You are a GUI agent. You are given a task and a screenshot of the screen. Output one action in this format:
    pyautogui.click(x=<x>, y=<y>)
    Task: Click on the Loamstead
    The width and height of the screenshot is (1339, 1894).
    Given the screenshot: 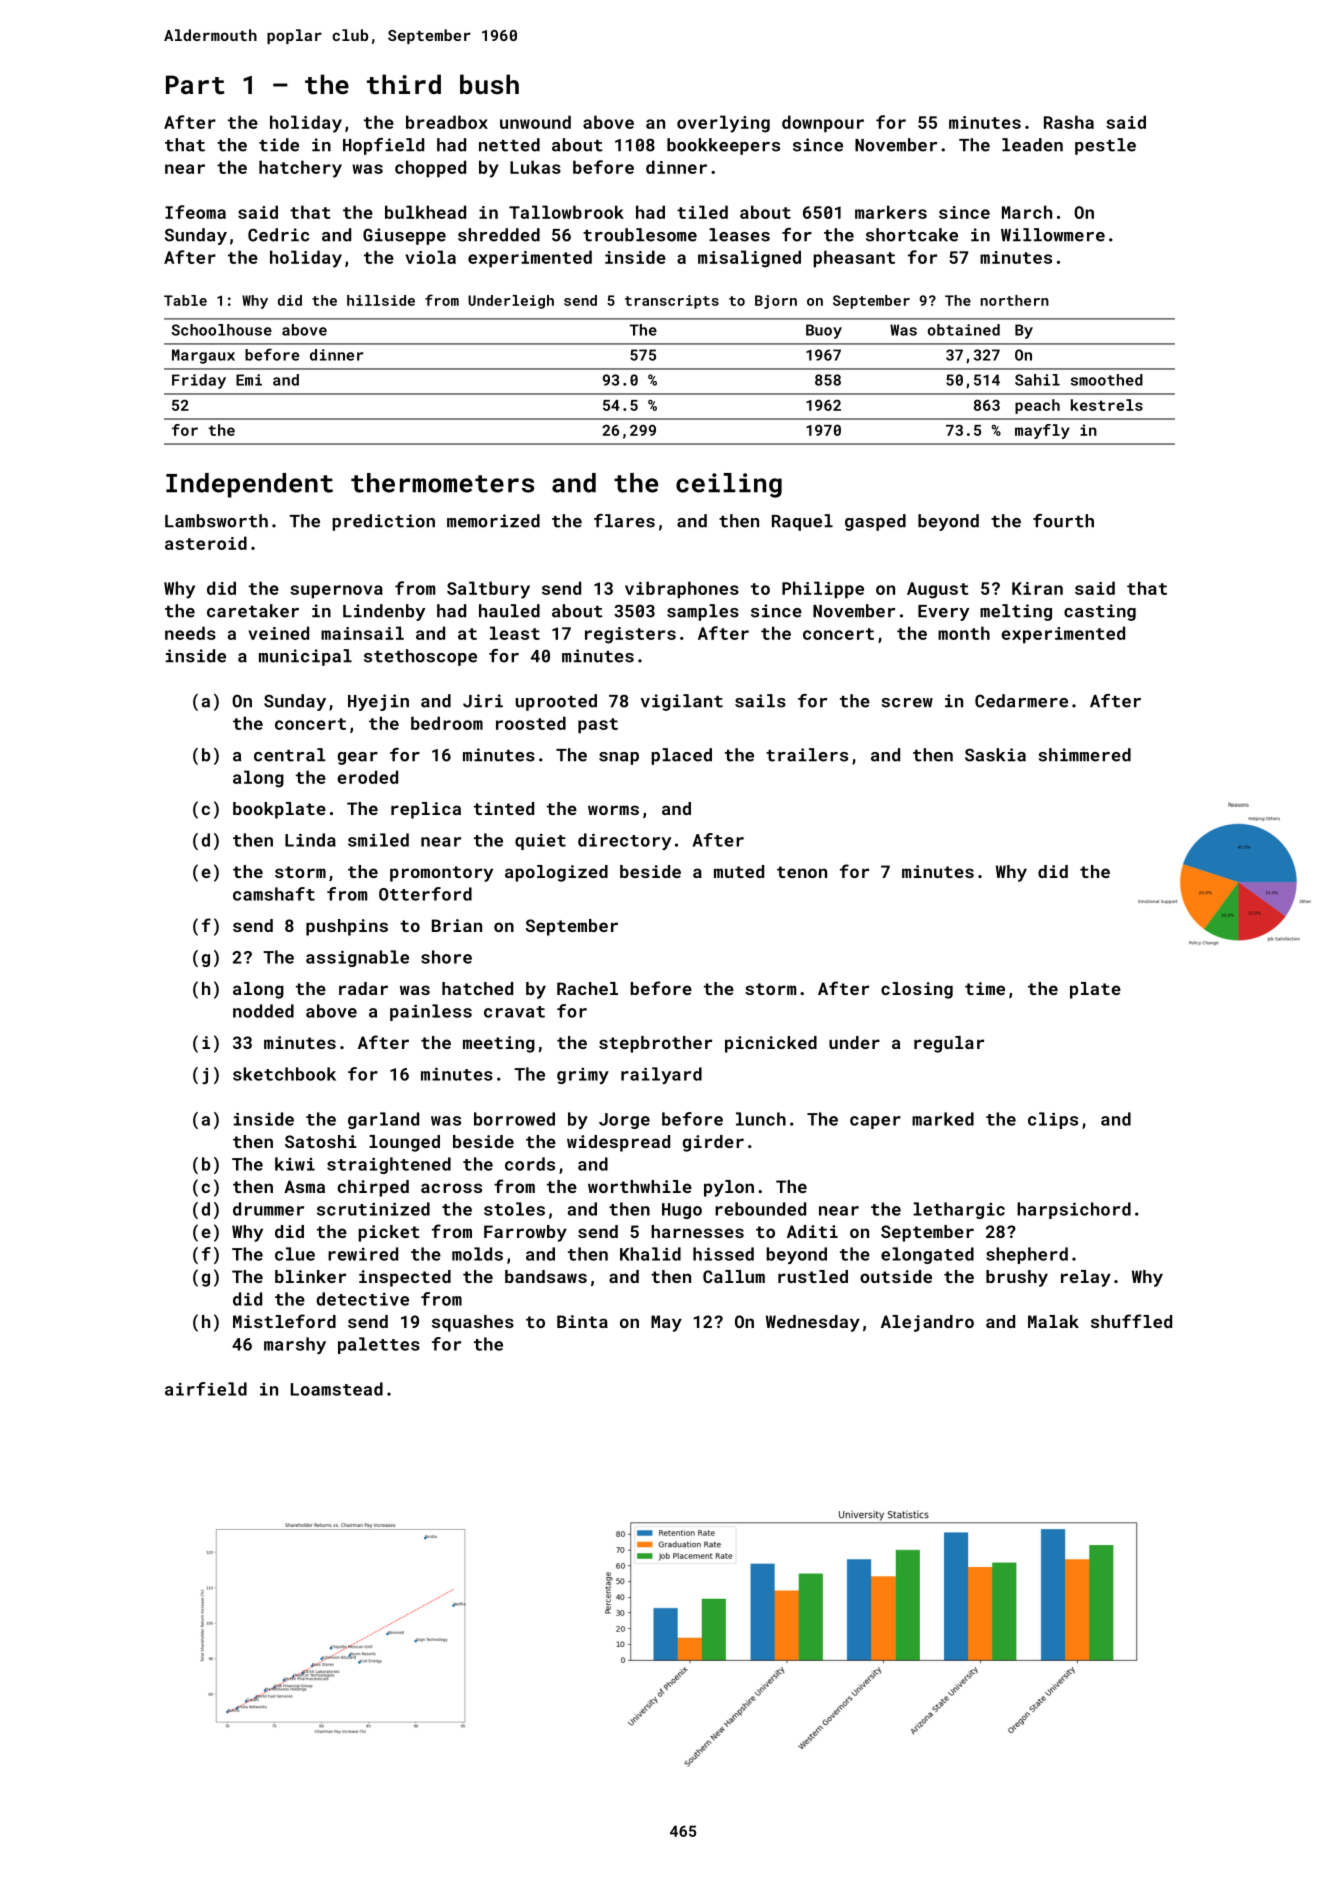 What is the action you would take?
    pyautogui.click(x=337, y=1389)
